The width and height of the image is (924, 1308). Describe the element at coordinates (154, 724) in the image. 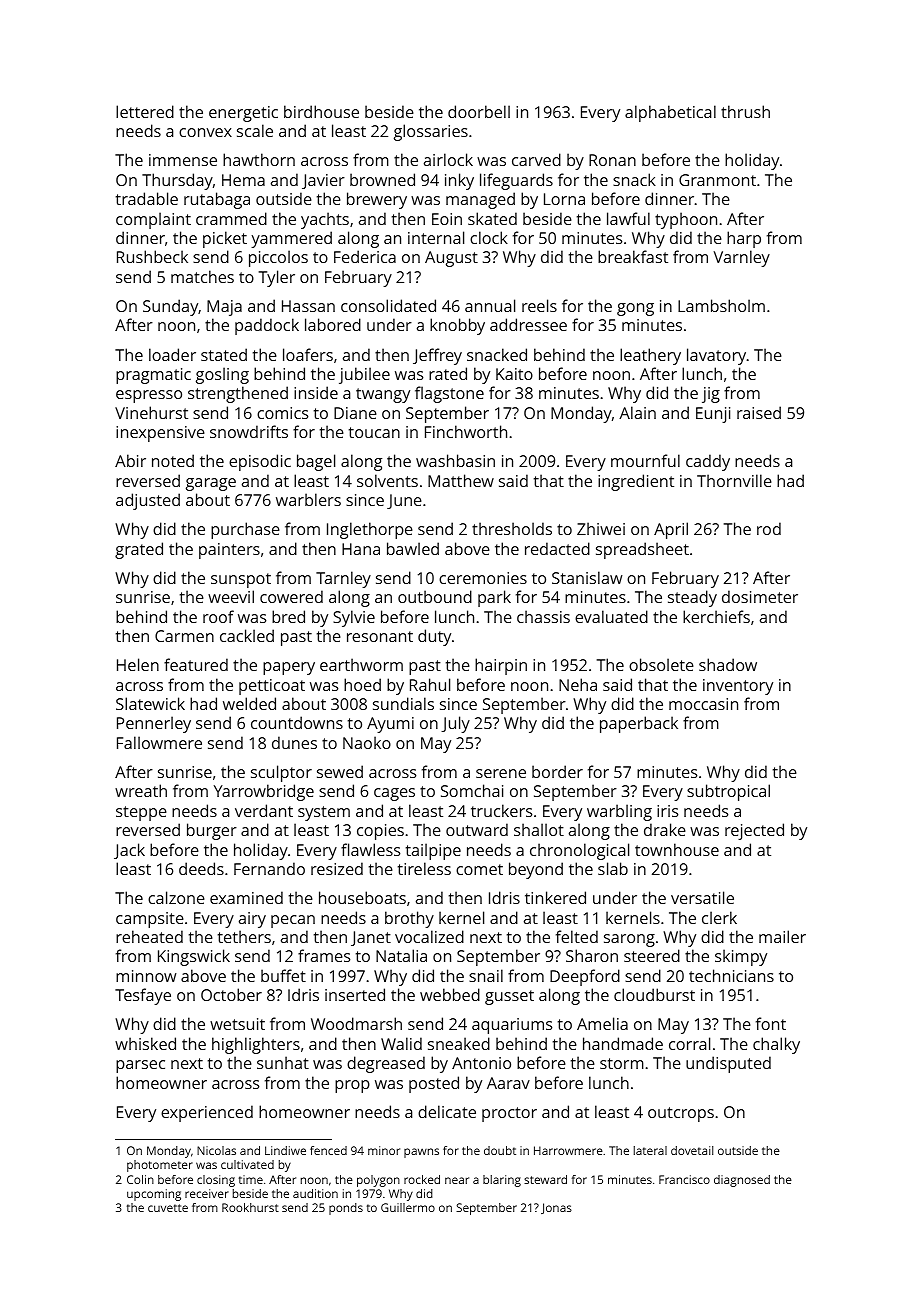

I see `Pennerley` at that location.
